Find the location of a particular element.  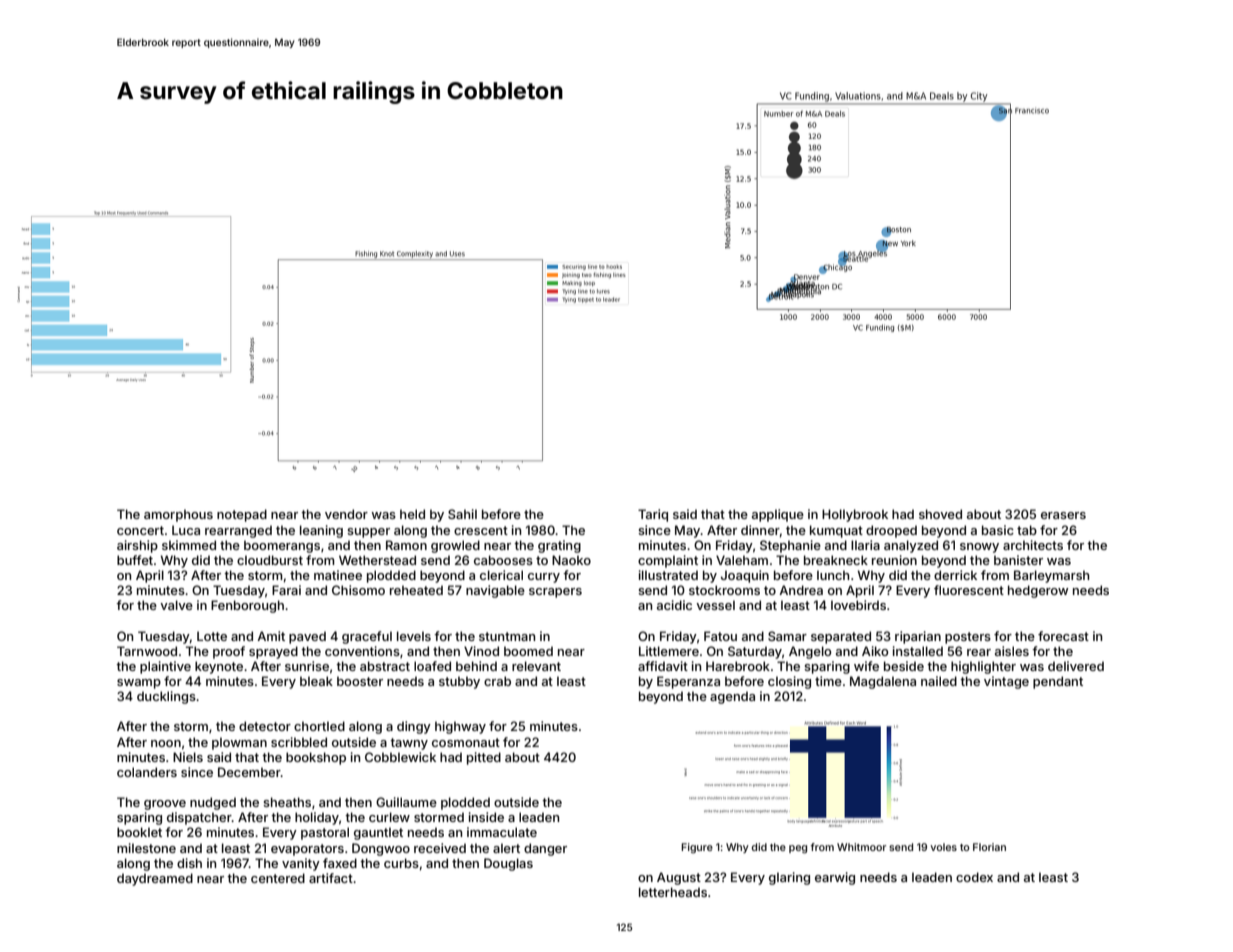

pastoral is located at coordinates (325, 833).
